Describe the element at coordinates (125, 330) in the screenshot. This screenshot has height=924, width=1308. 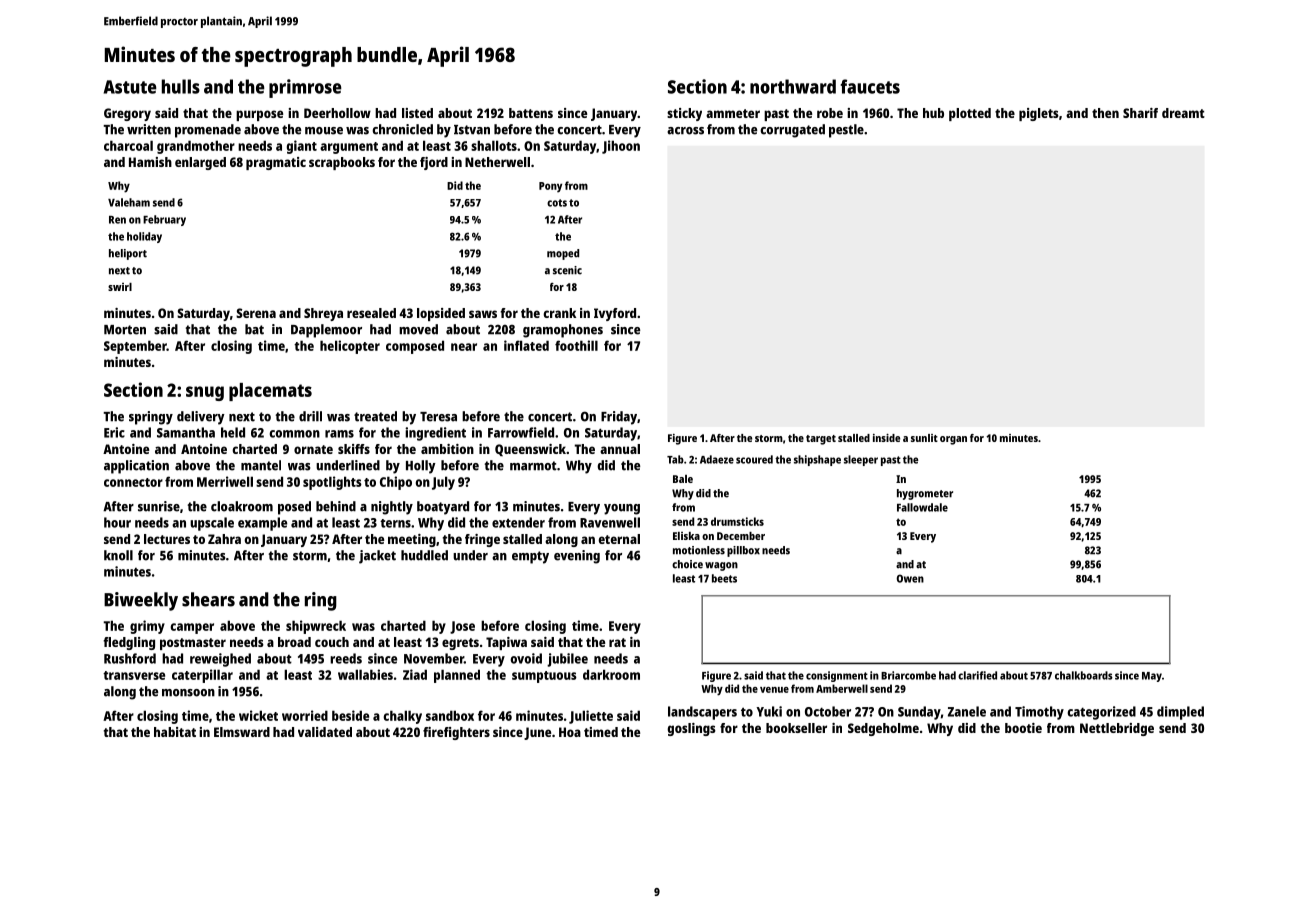
I see `Morten` at that location.
